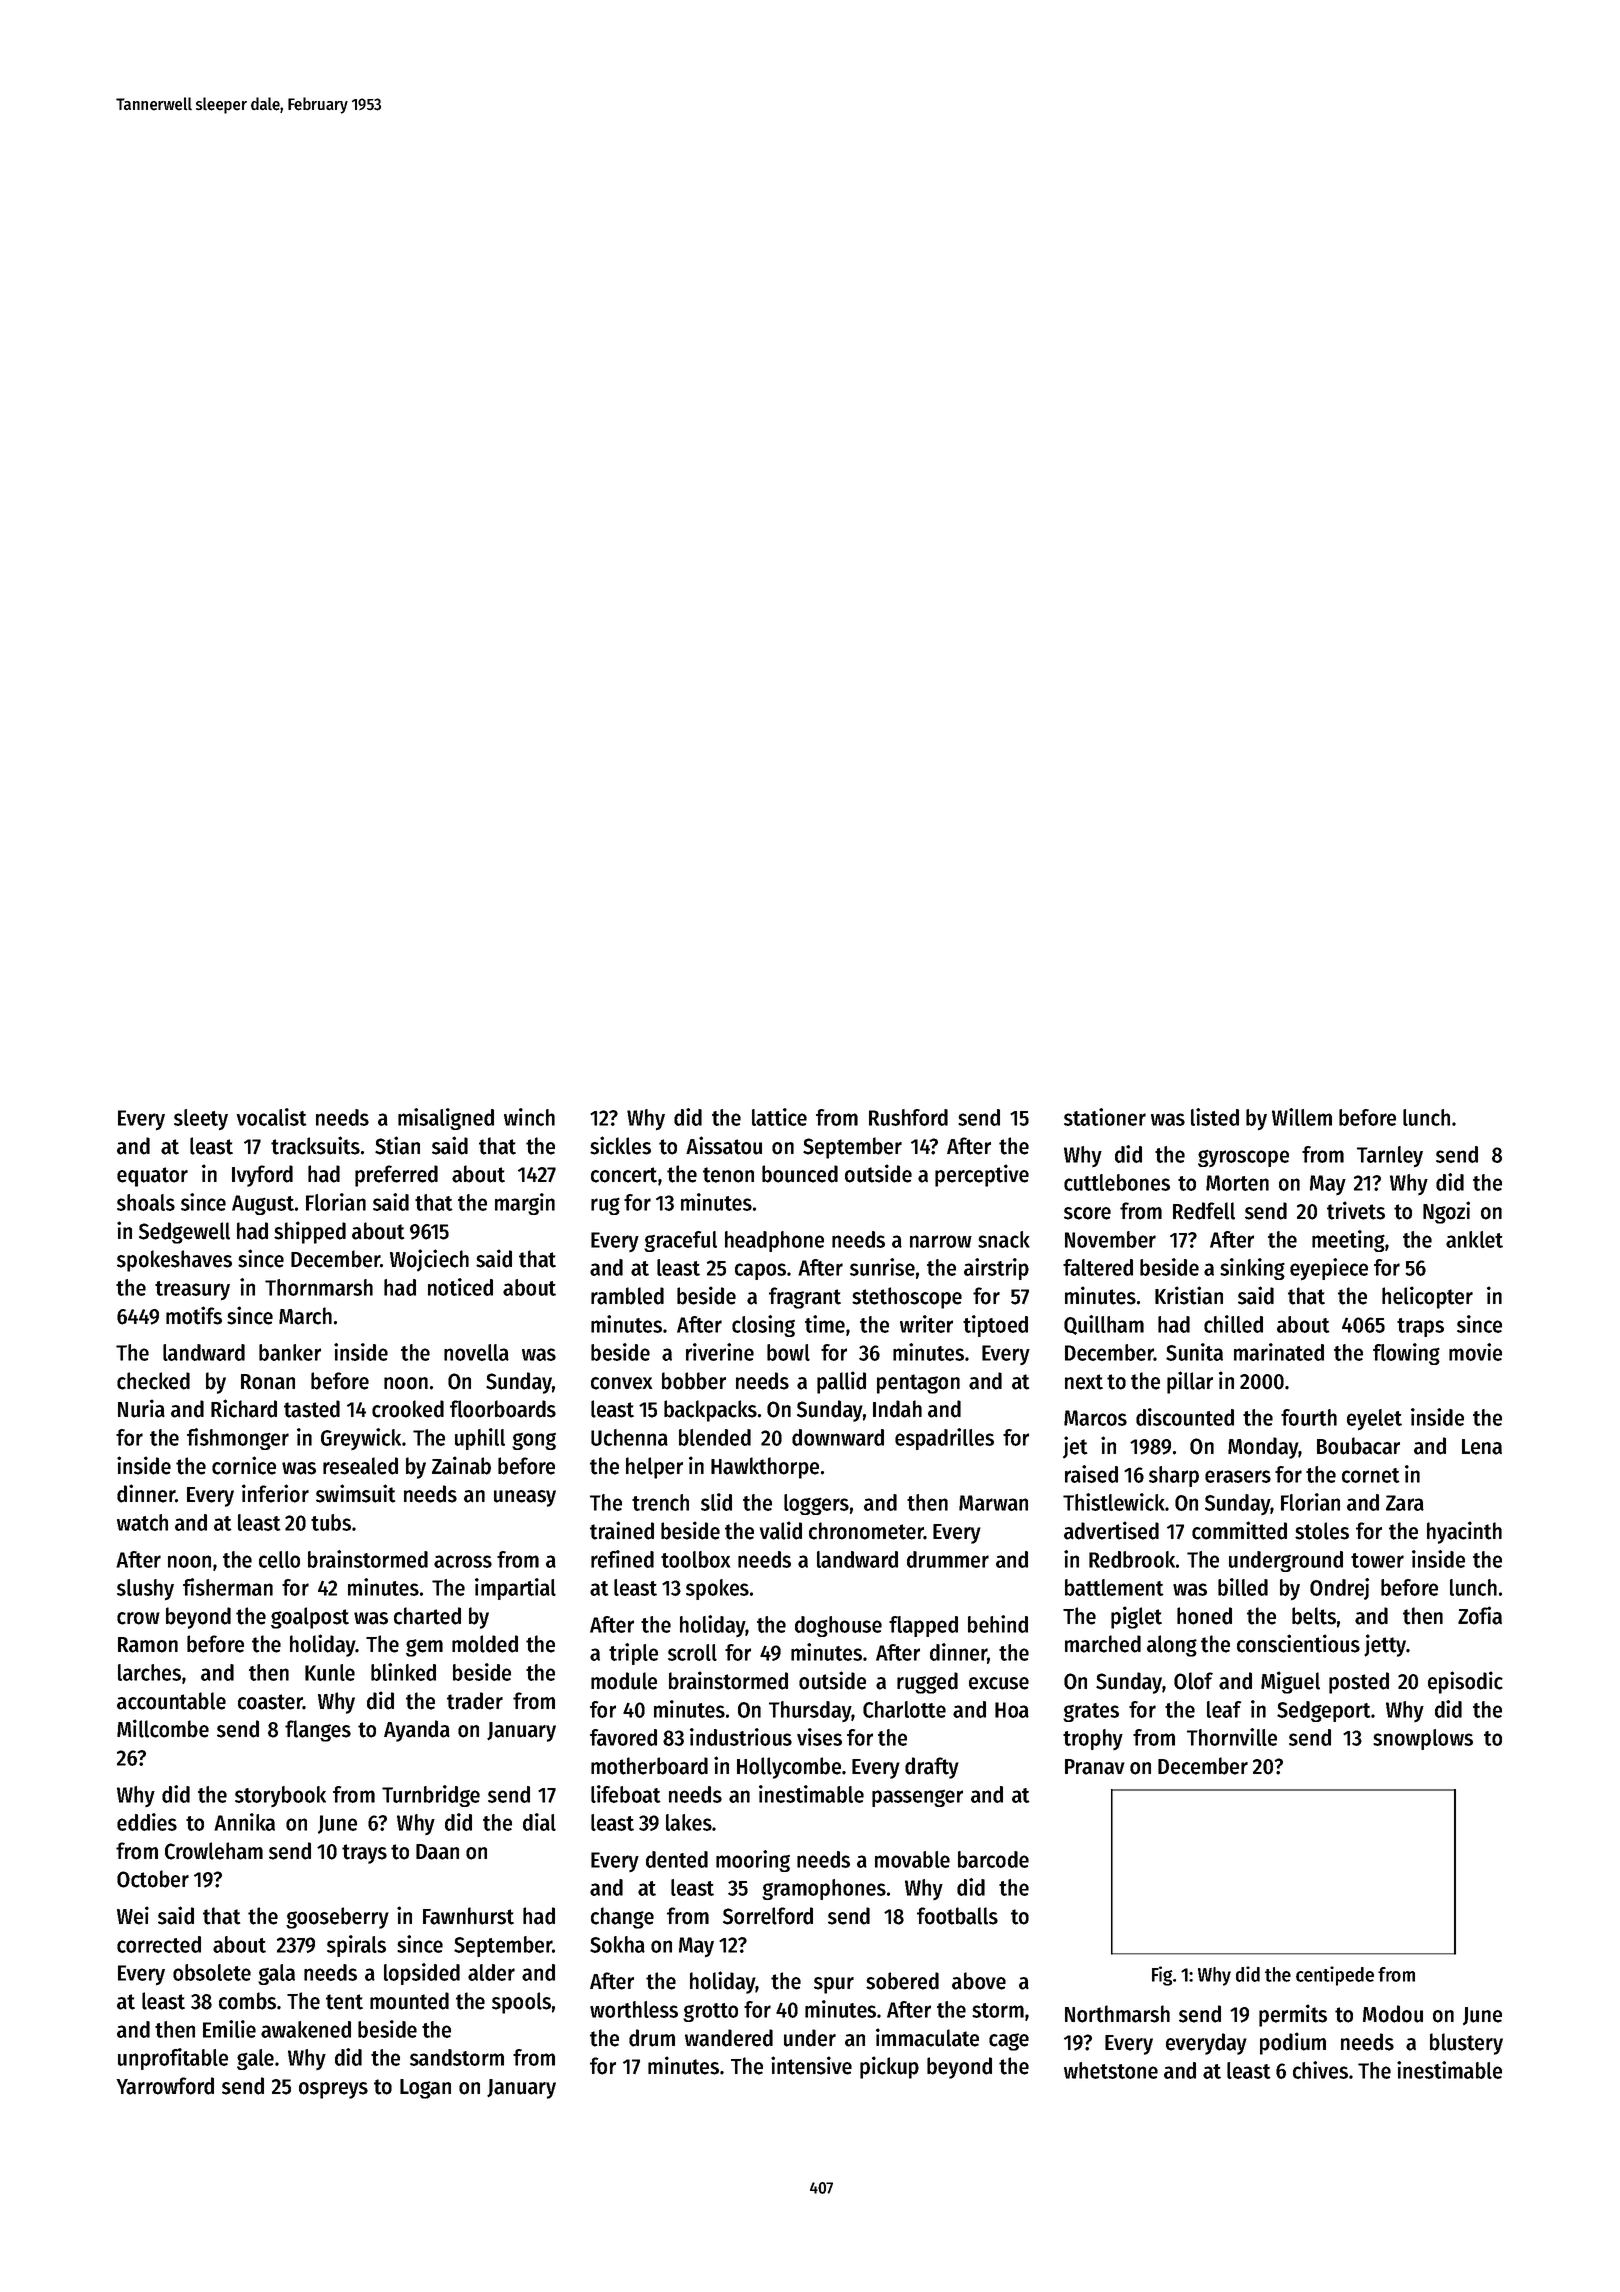  I want to click on trader, so click(475, 1701).
